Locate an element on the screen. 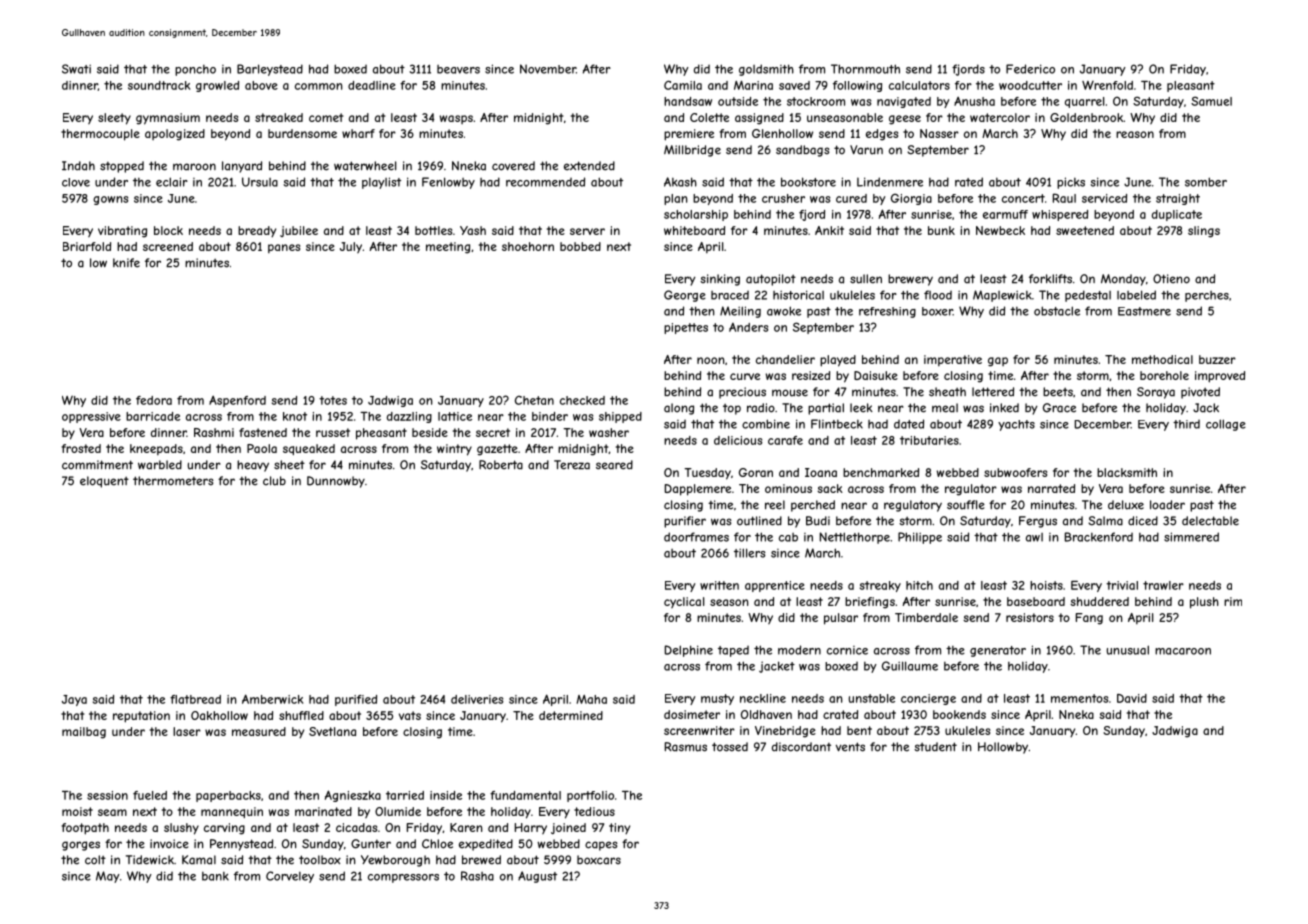  boxcars is located at coordinates (599, 860).
